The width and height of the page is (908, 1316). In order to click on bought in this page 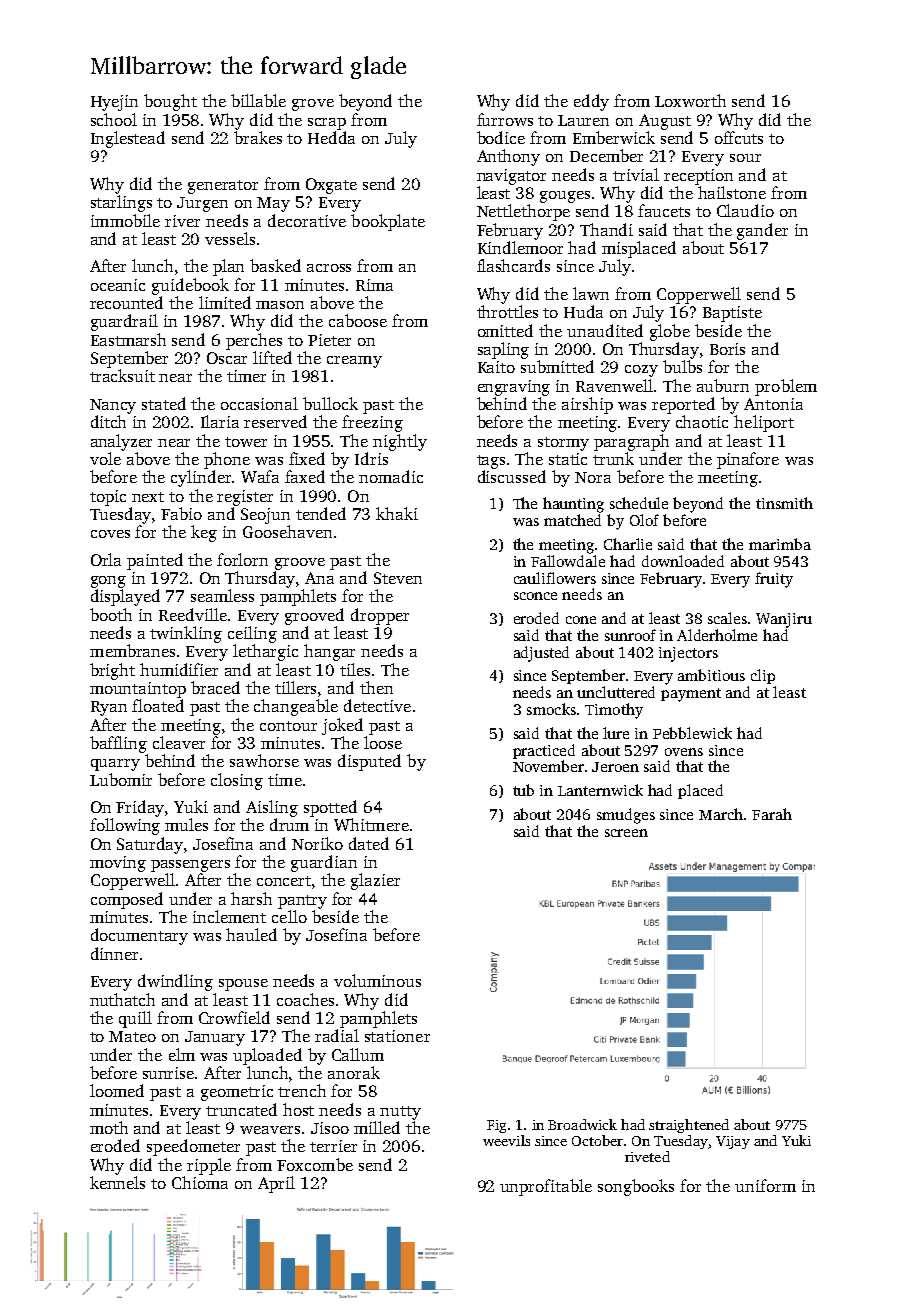, I will do `click(170, 102)`.
